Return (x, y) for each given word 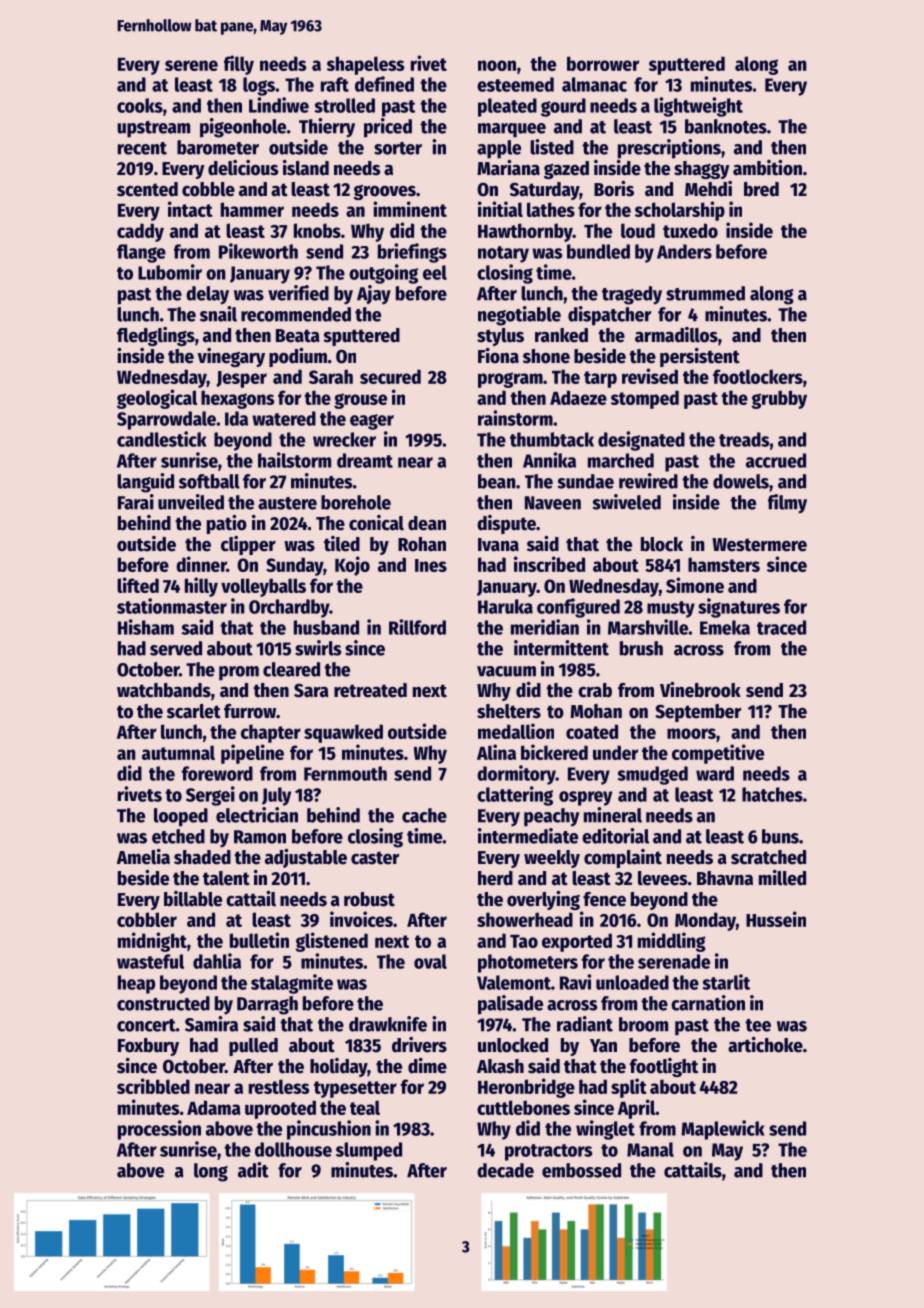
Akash (500, 1066)
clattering (515, 796)
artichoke (765, 1045)
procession (159, 1130)
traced (781, 627)
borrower (603, 63)
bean (497, 481)
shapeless (365, 65)
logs (259, 86)
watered (284, 418)
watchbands (164, 690)
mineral (613, 815)
